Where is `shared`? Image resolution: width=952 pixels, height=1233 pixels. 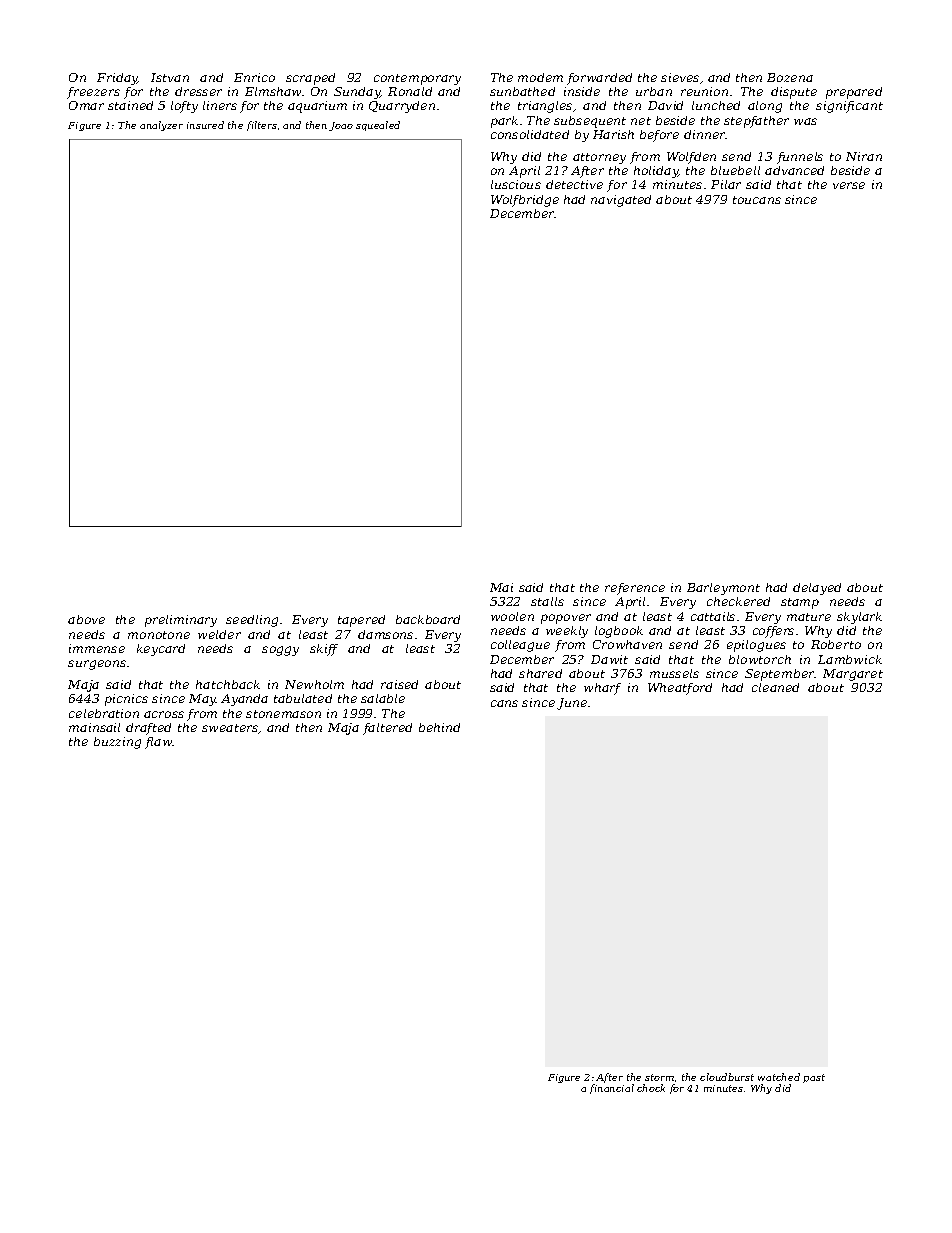
shared is located at coordinates (540, 673).
